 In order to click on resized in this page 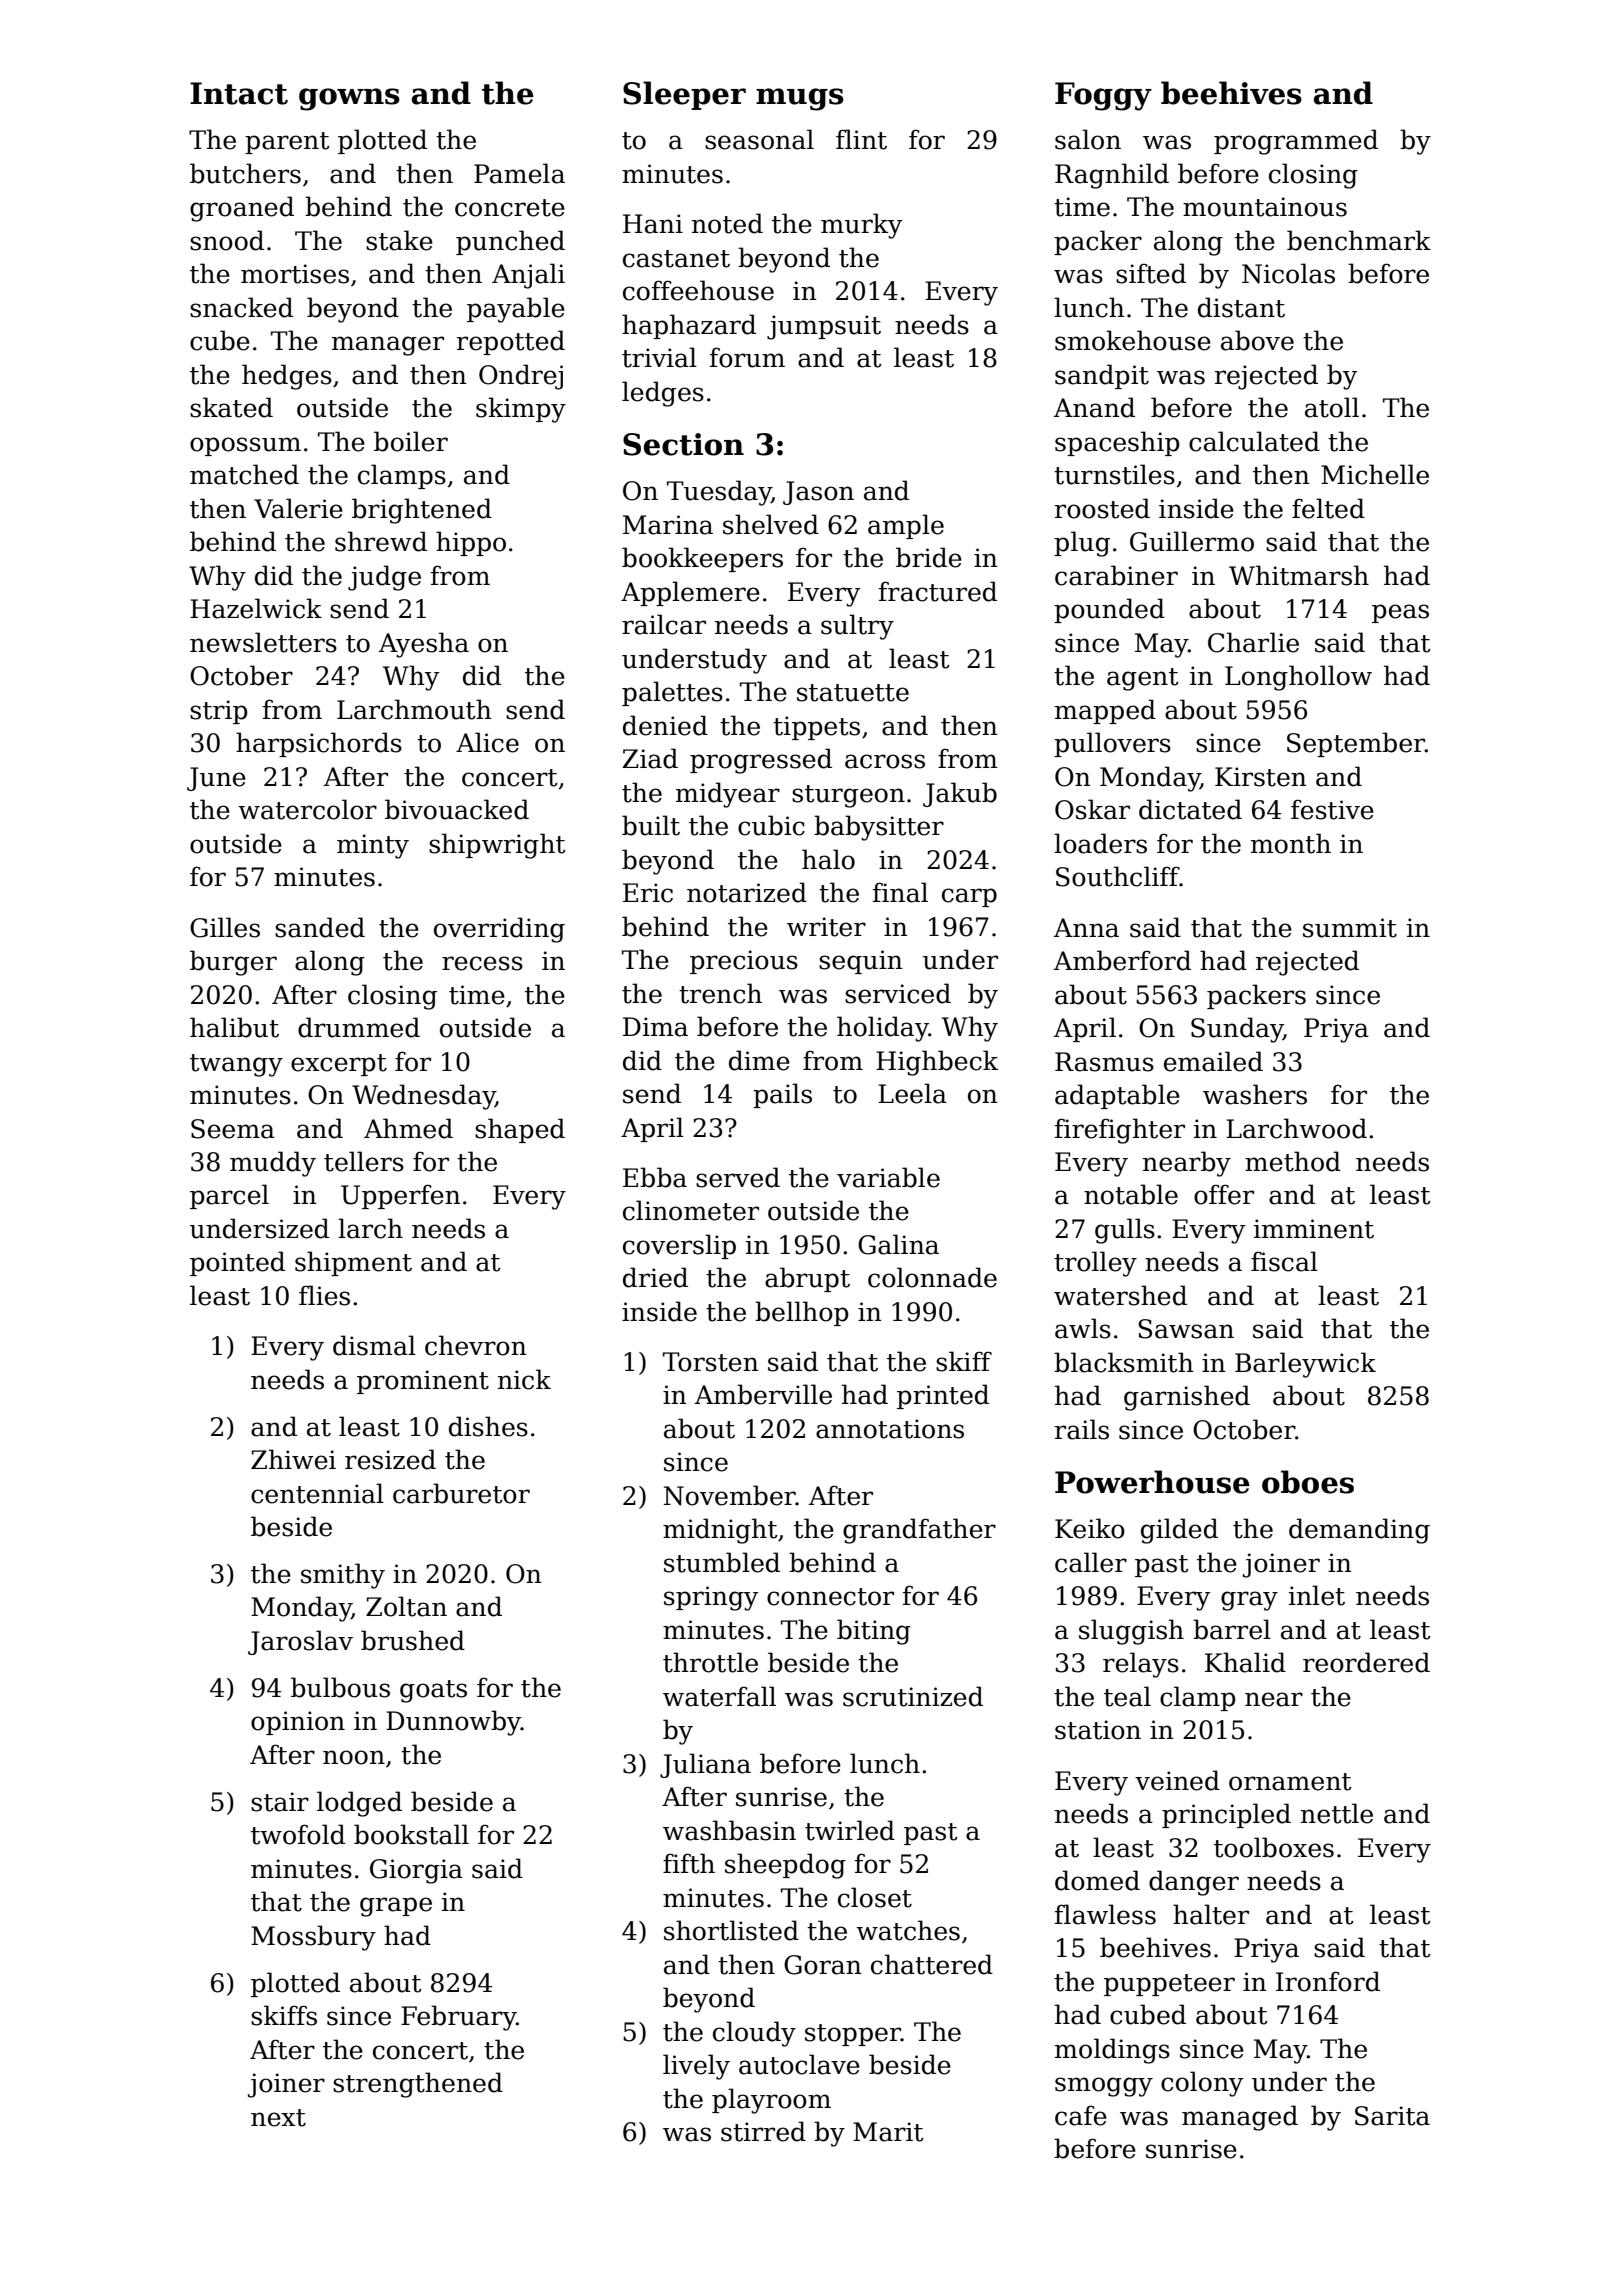, I will do `click(390, 1459)`.
